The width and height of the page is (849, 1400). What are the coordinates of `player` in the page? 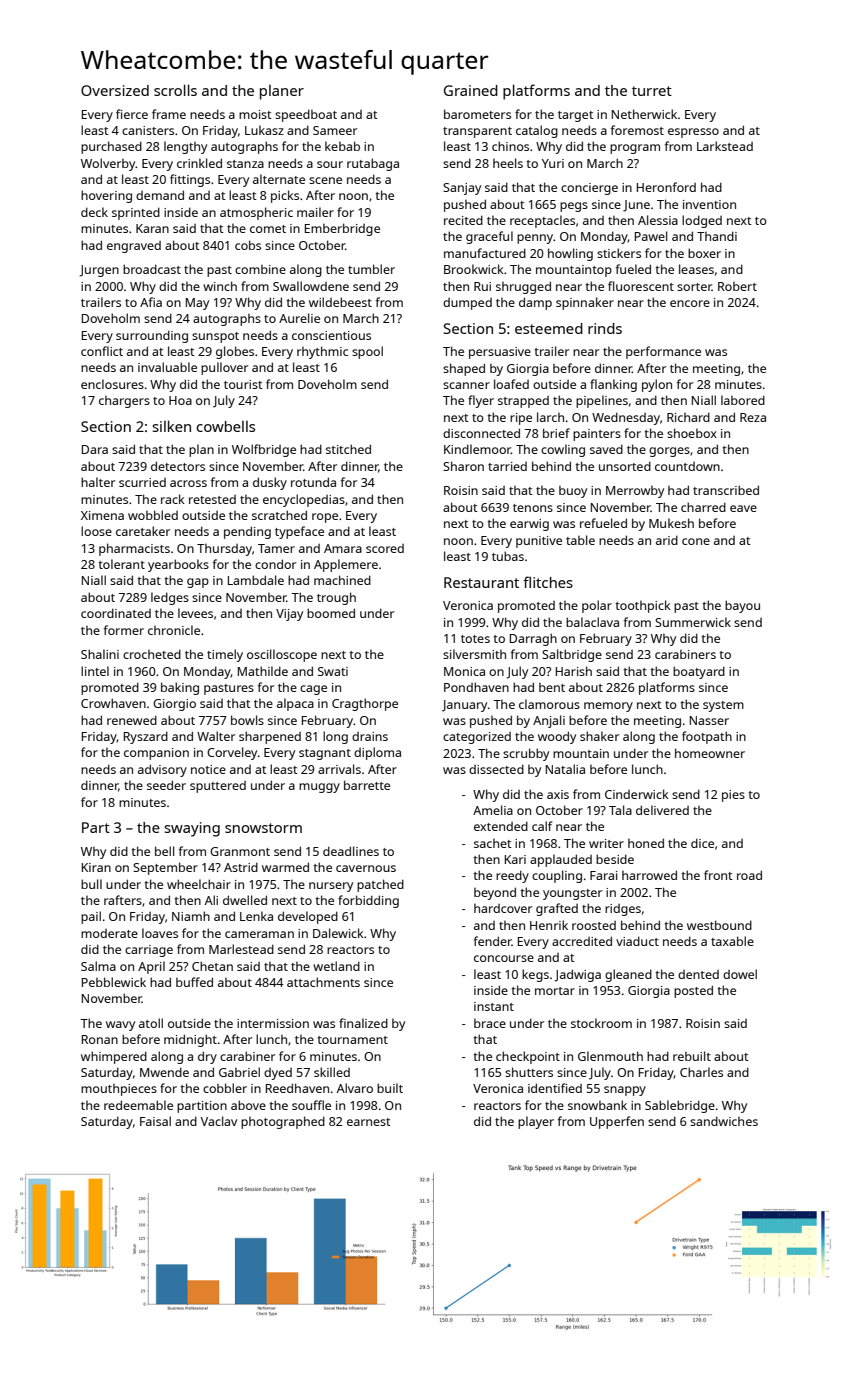 It's located at (536, 1122).
